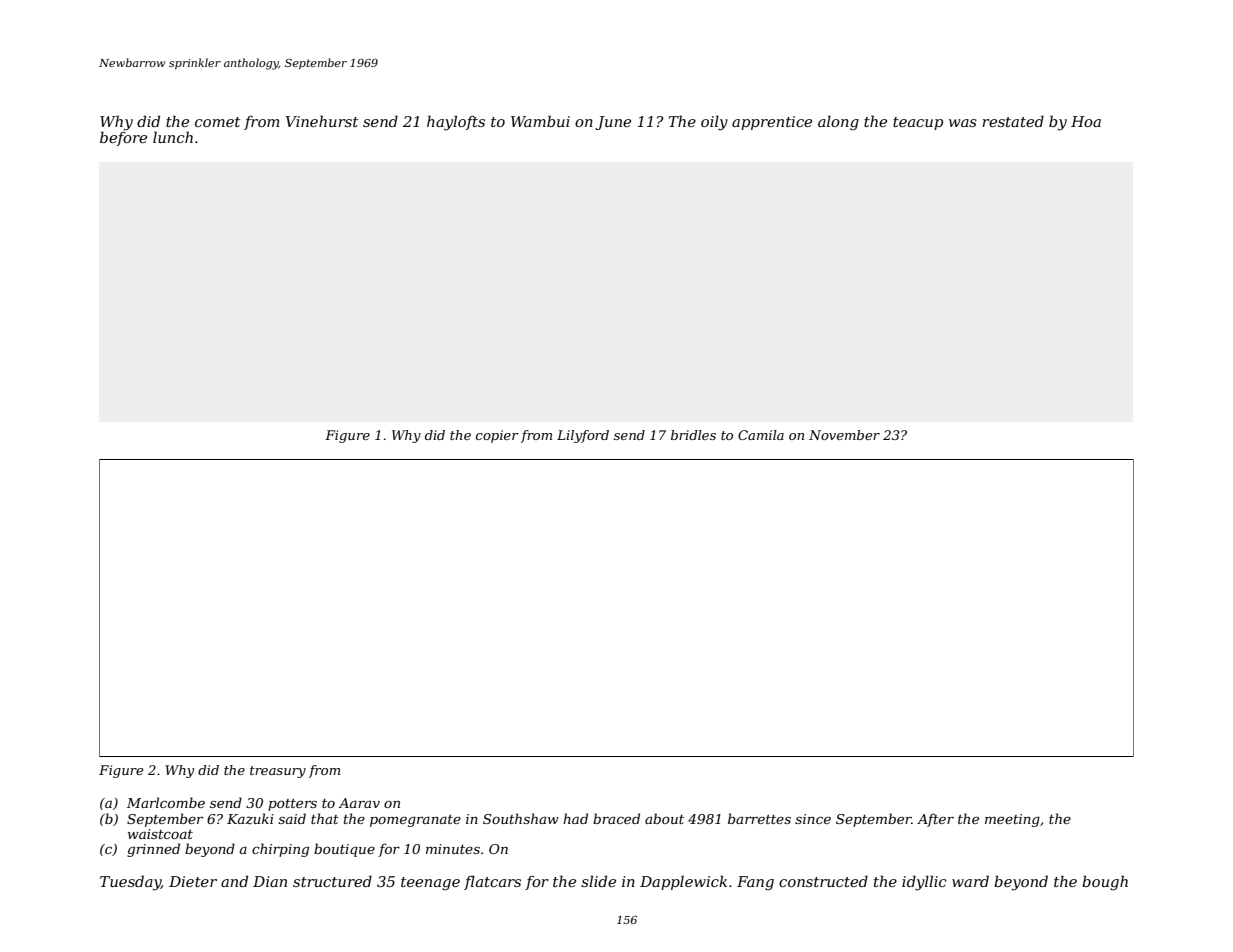 This screenshot has width=1233, height=952. Describe the element at coordinates (173, 137) in the screenshot. I see `lunch` at that location.
